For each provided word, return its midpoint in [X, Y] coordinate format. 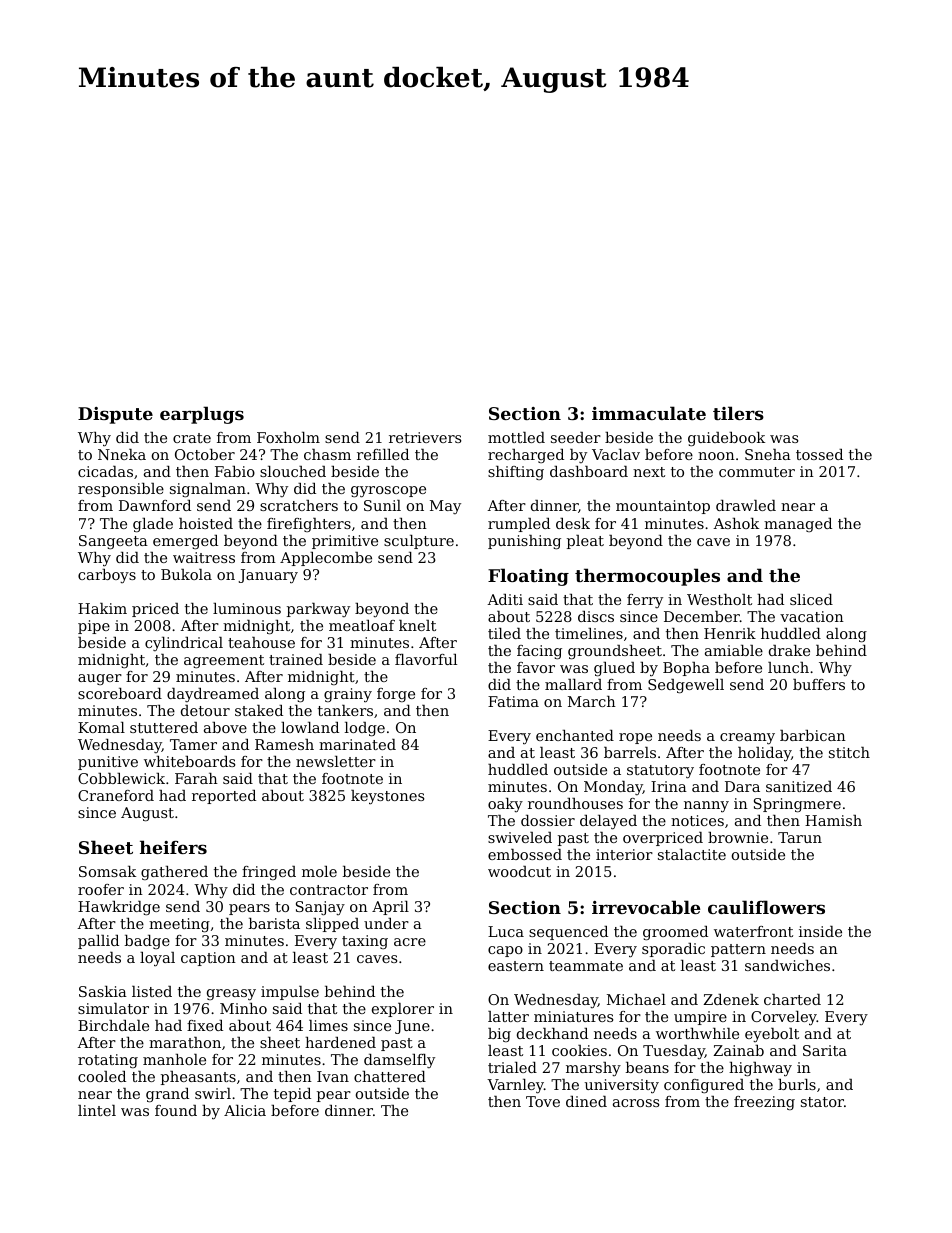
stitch [849, 752]
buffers [819, 684]
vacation [812, 616]
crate [192, 438]
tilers [738, 413]
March [592, 701]
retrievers [425, 437]
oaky [505, 805]
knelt [417, 625]
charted [792, 999]
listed [152, 991]
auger [100, 679]
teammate [586, 966]
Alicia [245, 1110]
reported [224, 797]
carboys [107, 576]
